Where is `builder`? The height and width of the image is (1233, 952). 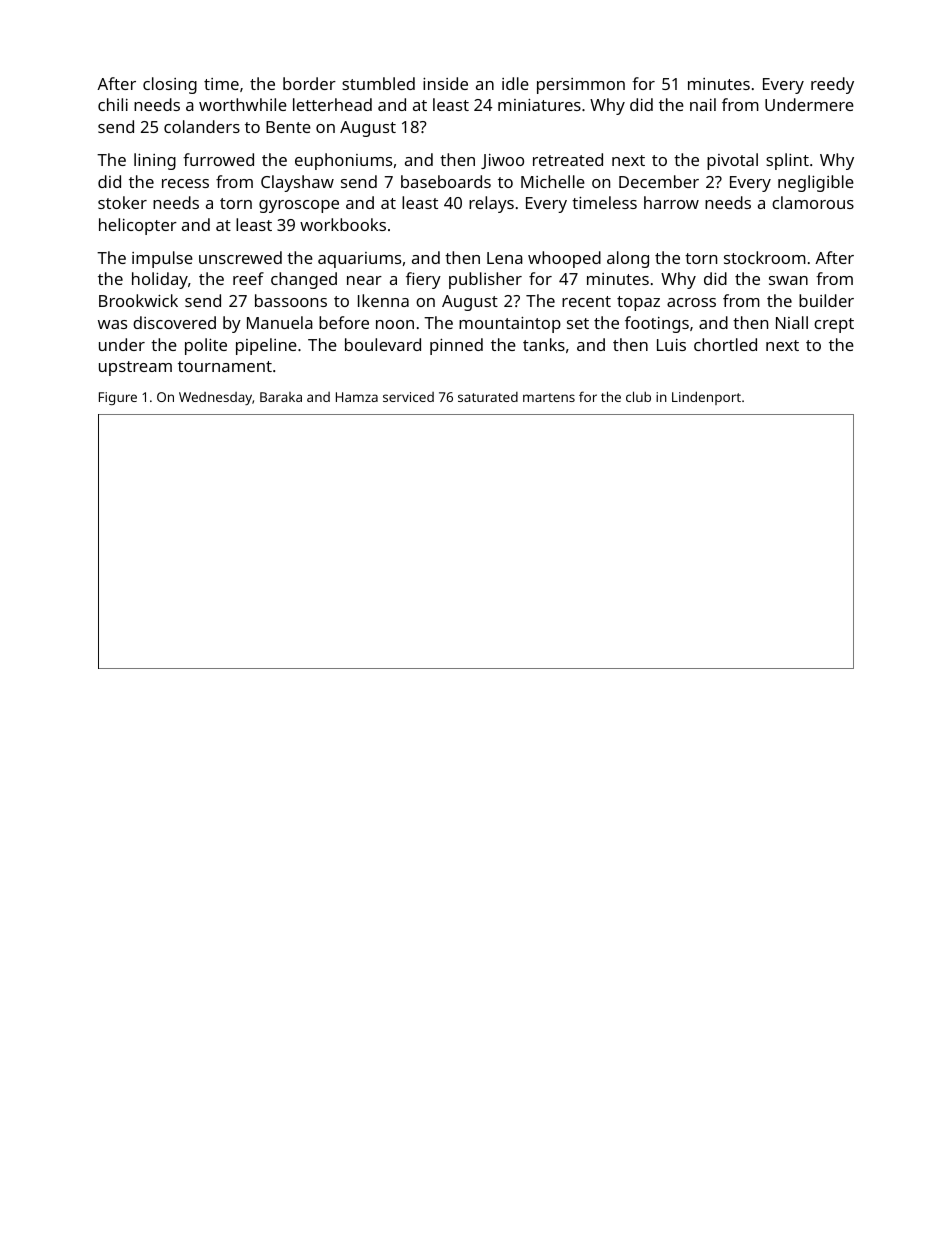 builder is located at coordinates (826, 300).
